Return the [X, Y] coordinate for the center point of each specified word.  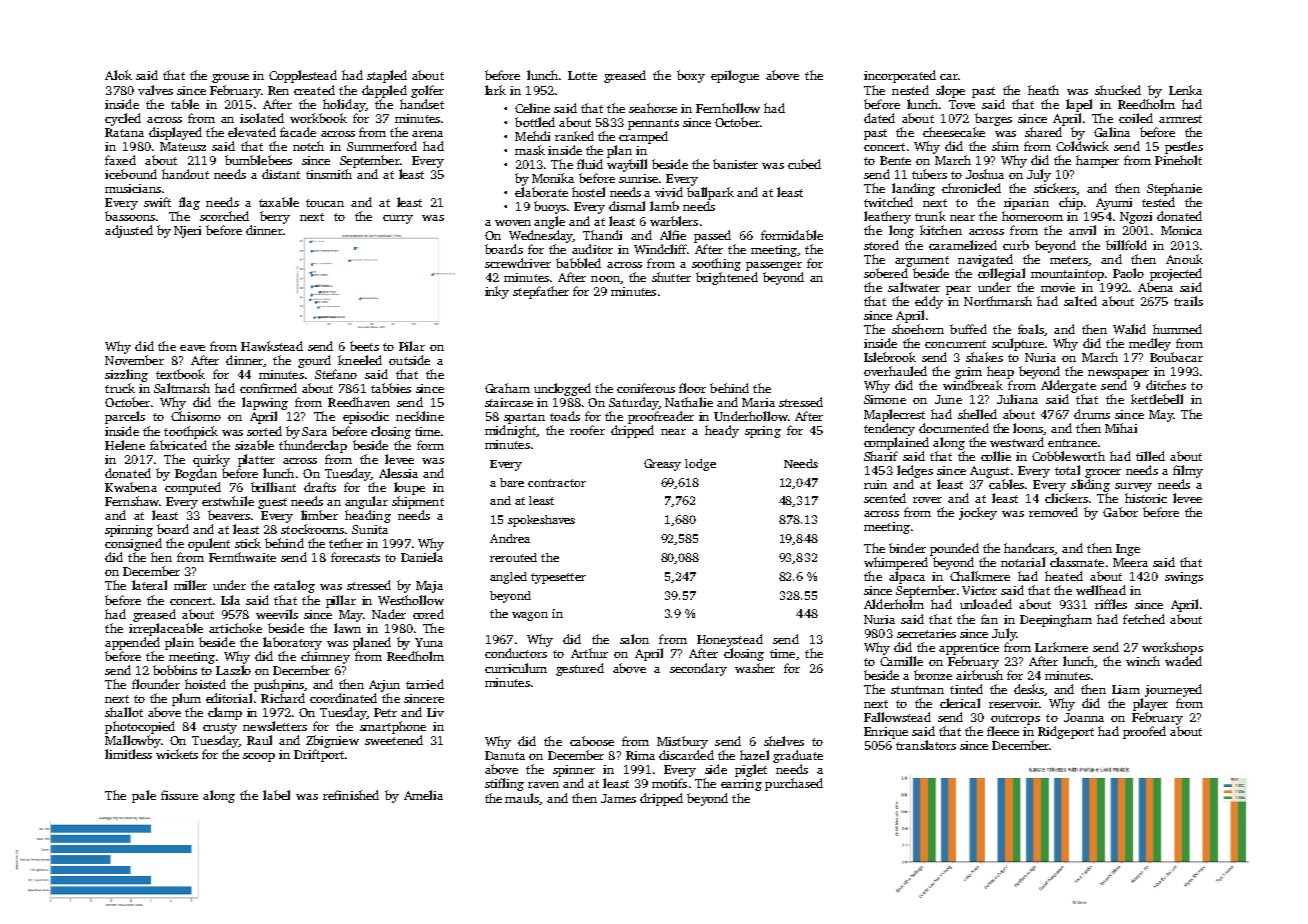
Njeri [187, 232]
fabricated [178, 445]
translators [926, 745]
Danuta [505, 755]
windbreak [973, 385]
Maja [429, 587]
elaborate [541, 192]
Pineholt [1178, 160]
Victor [979, 590]
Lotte [582, 75]
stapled [387, 76]
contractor [557, 483]
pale [144, 796]
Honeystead [730, 640]
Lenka [1185, 90]
